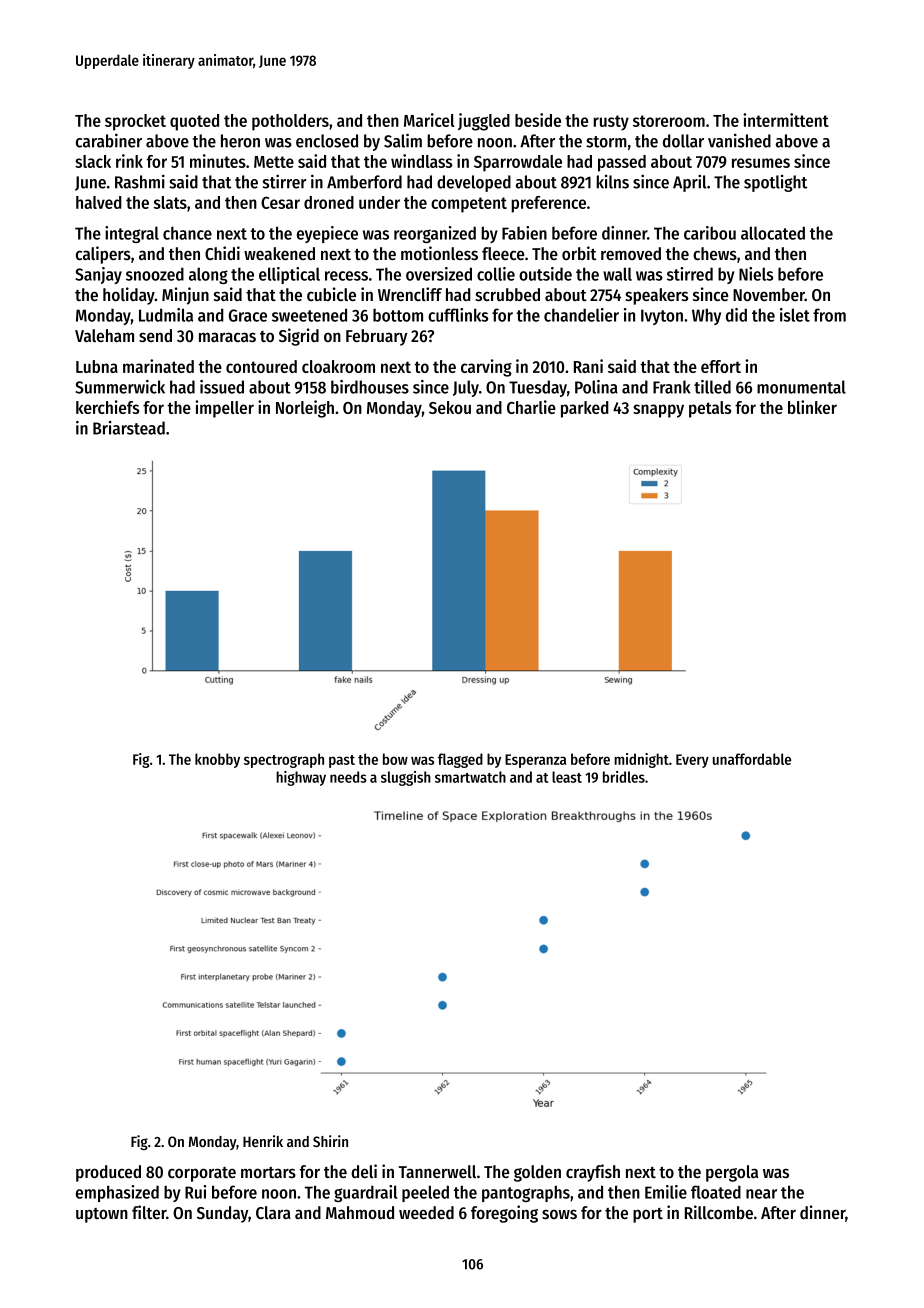  What do you see at coordinates (217, 760) in the page?
I see `knobby` at bounding box center [217, 760].
